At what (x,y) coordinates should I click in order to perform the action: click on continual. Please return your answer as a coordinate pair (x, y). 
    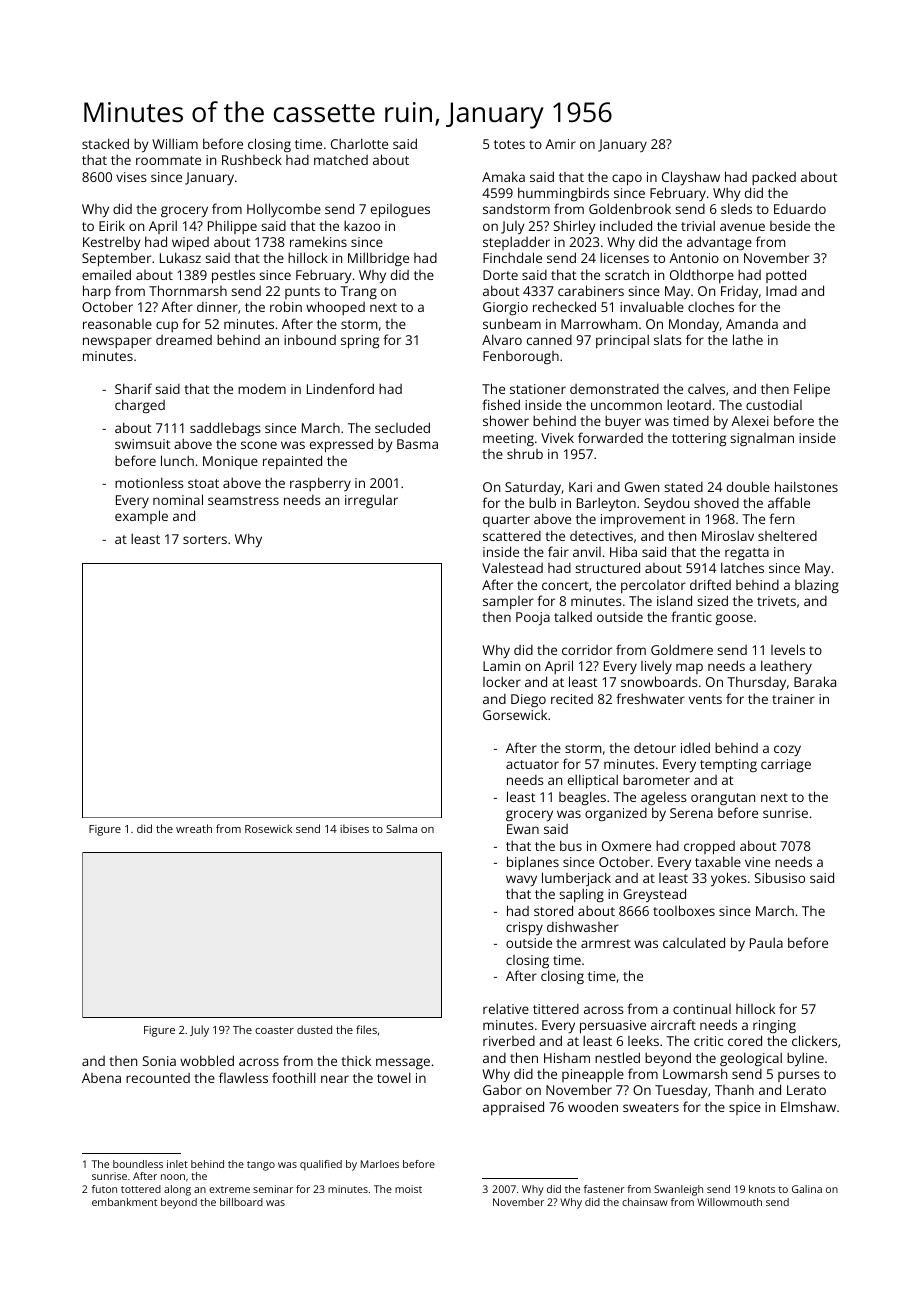
    Looking at the image, I should click on (702, 1009).
